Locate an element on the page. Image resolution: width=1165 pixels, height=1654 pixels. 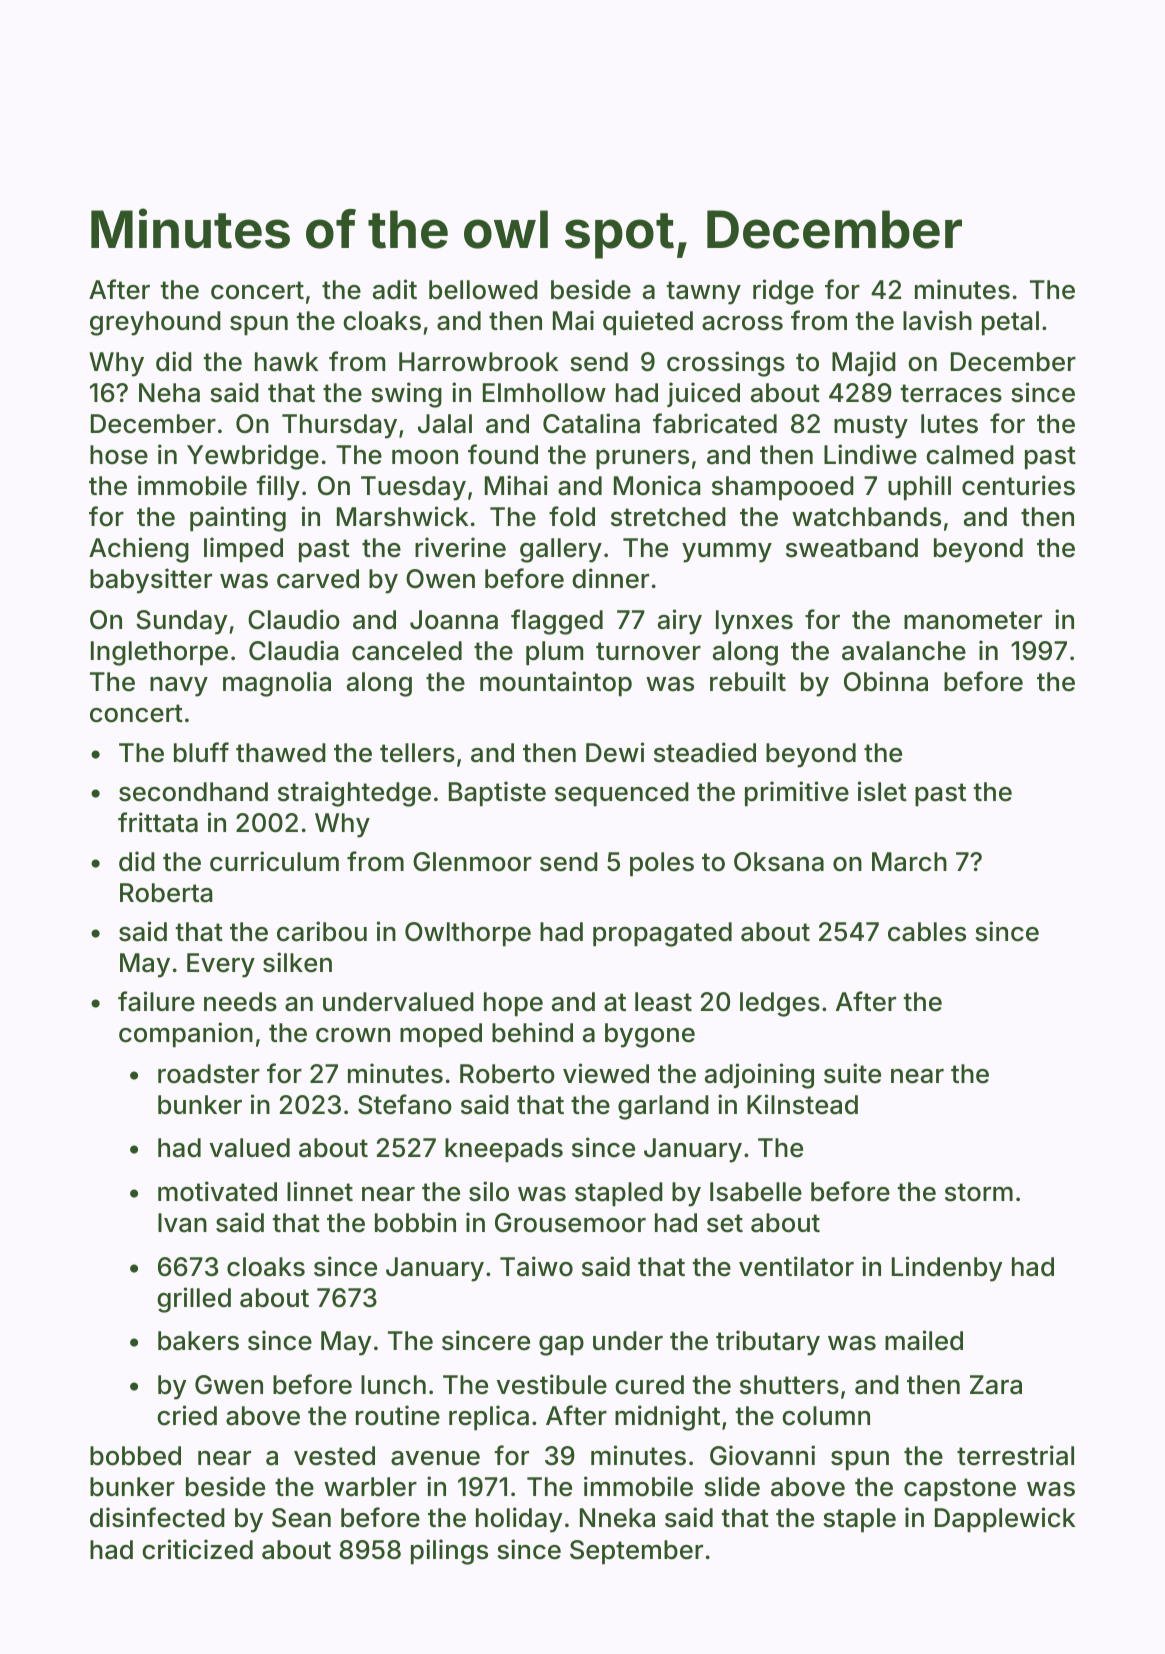
cried is located at coordinates (187, 1415).
